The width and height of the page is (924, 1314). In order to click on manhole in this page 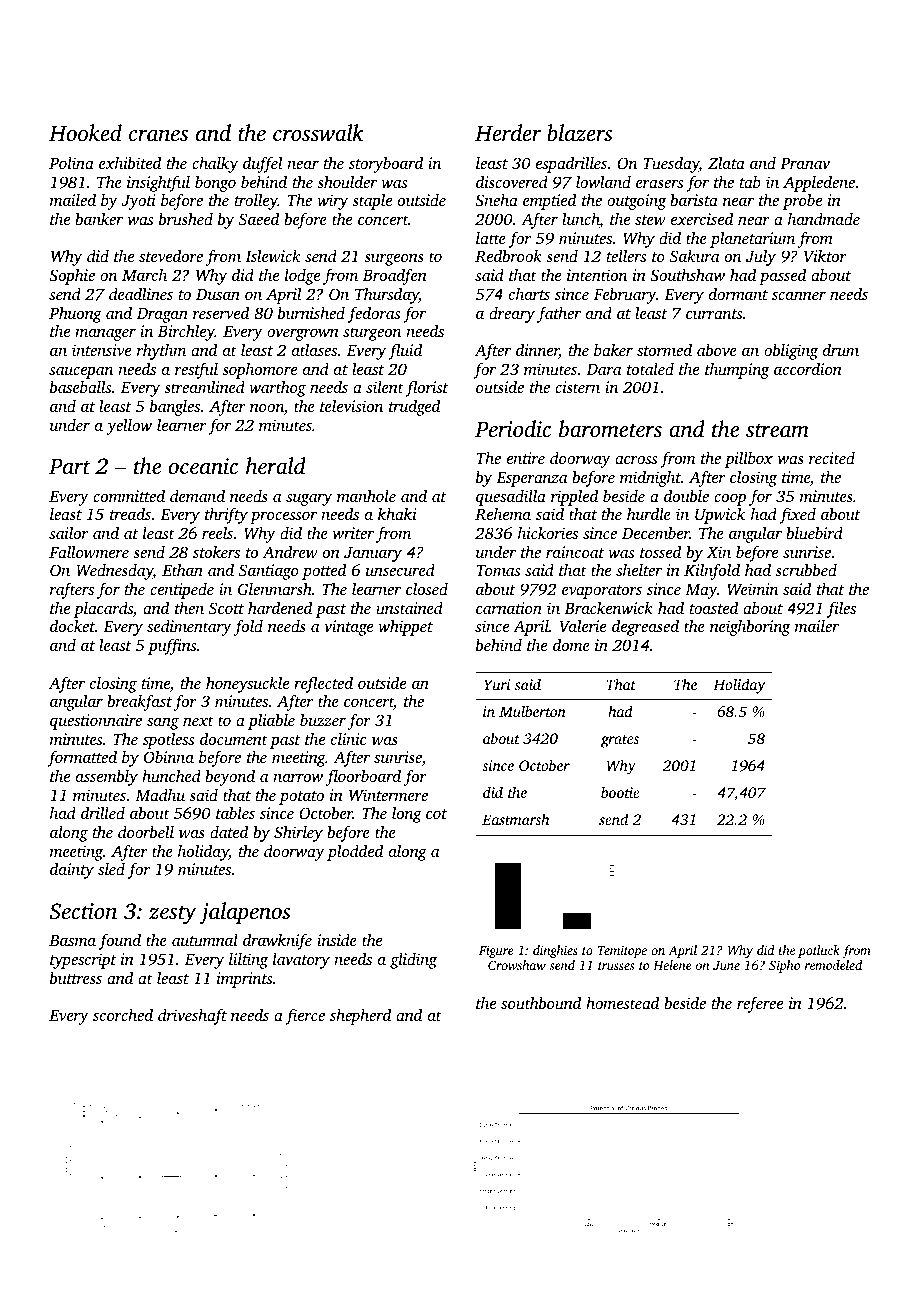, I will do `click(366, 496)`.
